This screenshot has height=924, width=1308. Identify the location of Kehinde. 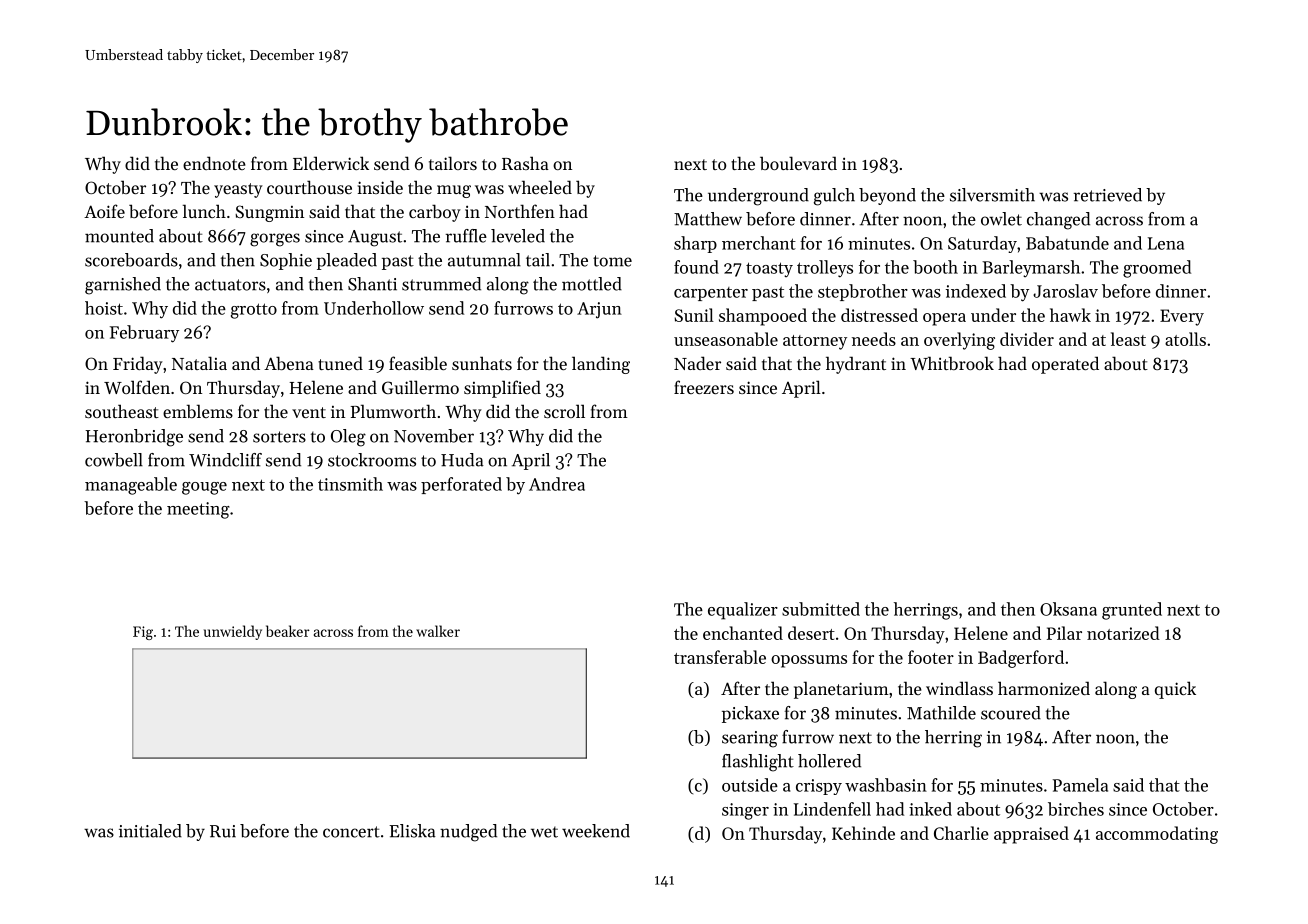
(863, 833).
